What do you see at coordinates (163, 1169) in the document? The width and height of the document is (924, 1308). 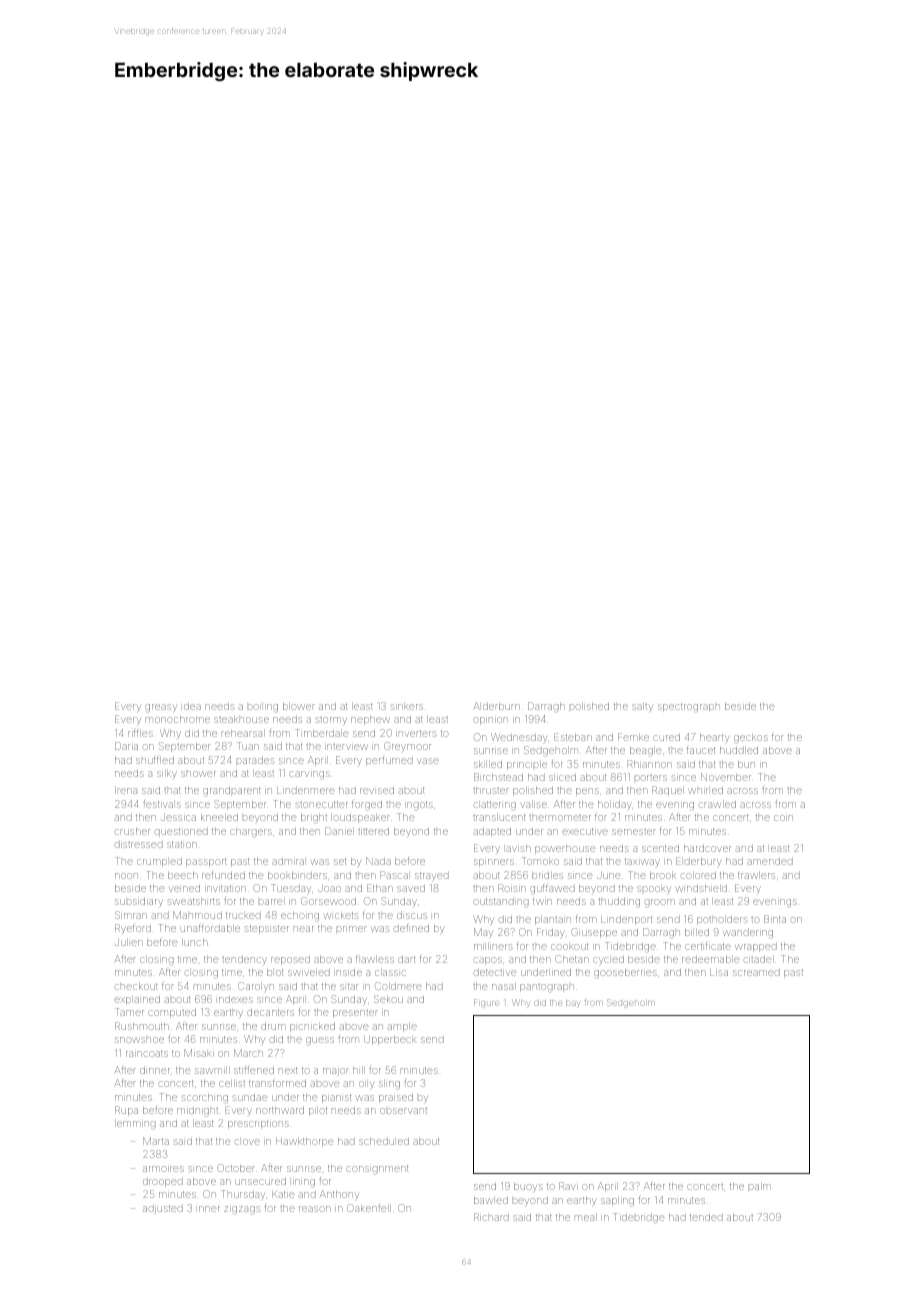 I see `armoires` at bounding box center [163, 1169].
